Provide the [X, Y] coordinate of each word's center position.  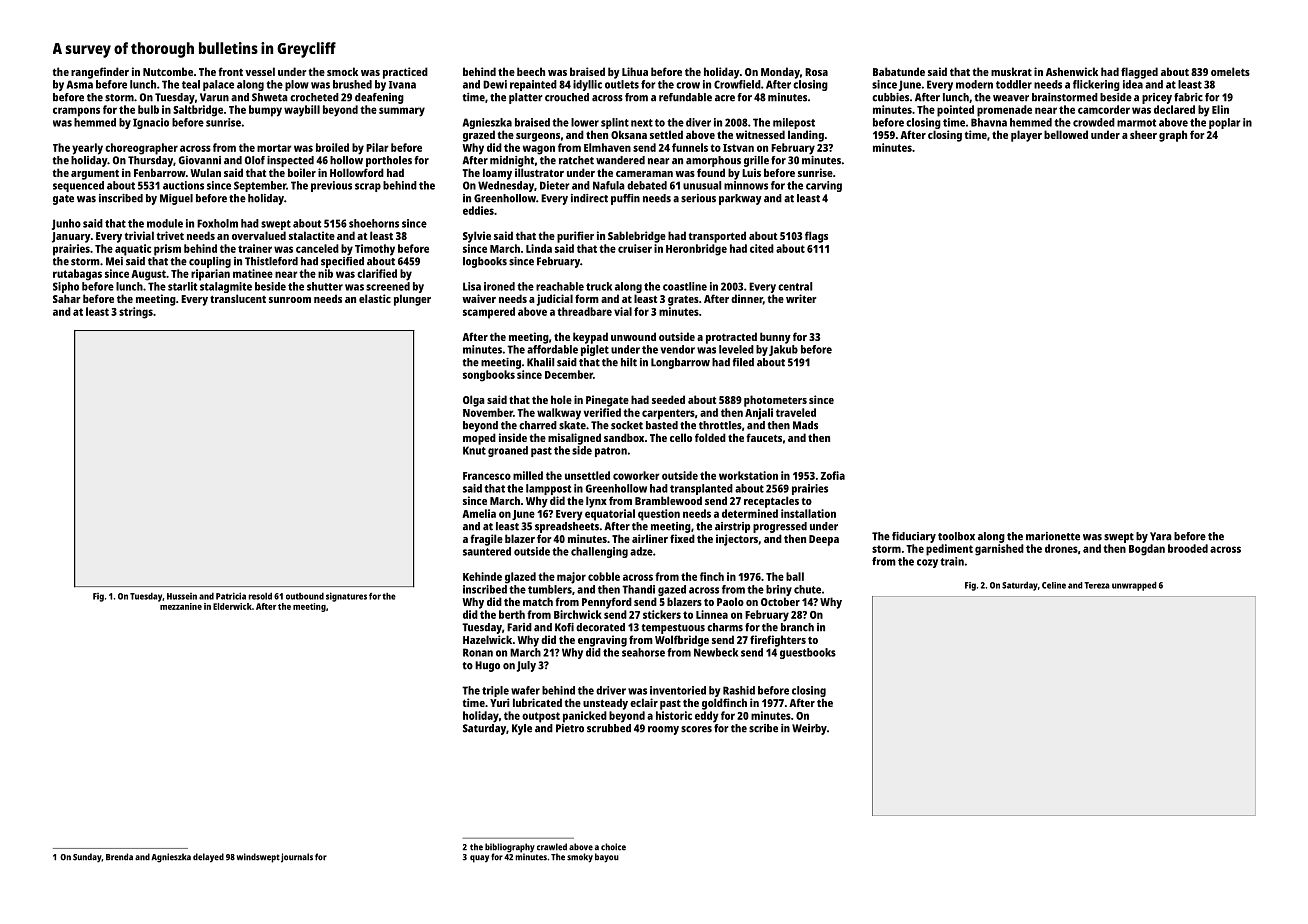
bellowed [1066, 134]
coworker [636, 475]
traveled [796, 412]
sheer [1143, 134]
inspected [290, 161]
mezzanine [181, 606]
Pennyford [607, 603]
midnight [512, 161]
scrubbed [609, 728]
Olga [474, 401]
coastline [685, 286]
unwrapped [1134, 586]
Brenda [119, 857]
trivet [170, 235]
